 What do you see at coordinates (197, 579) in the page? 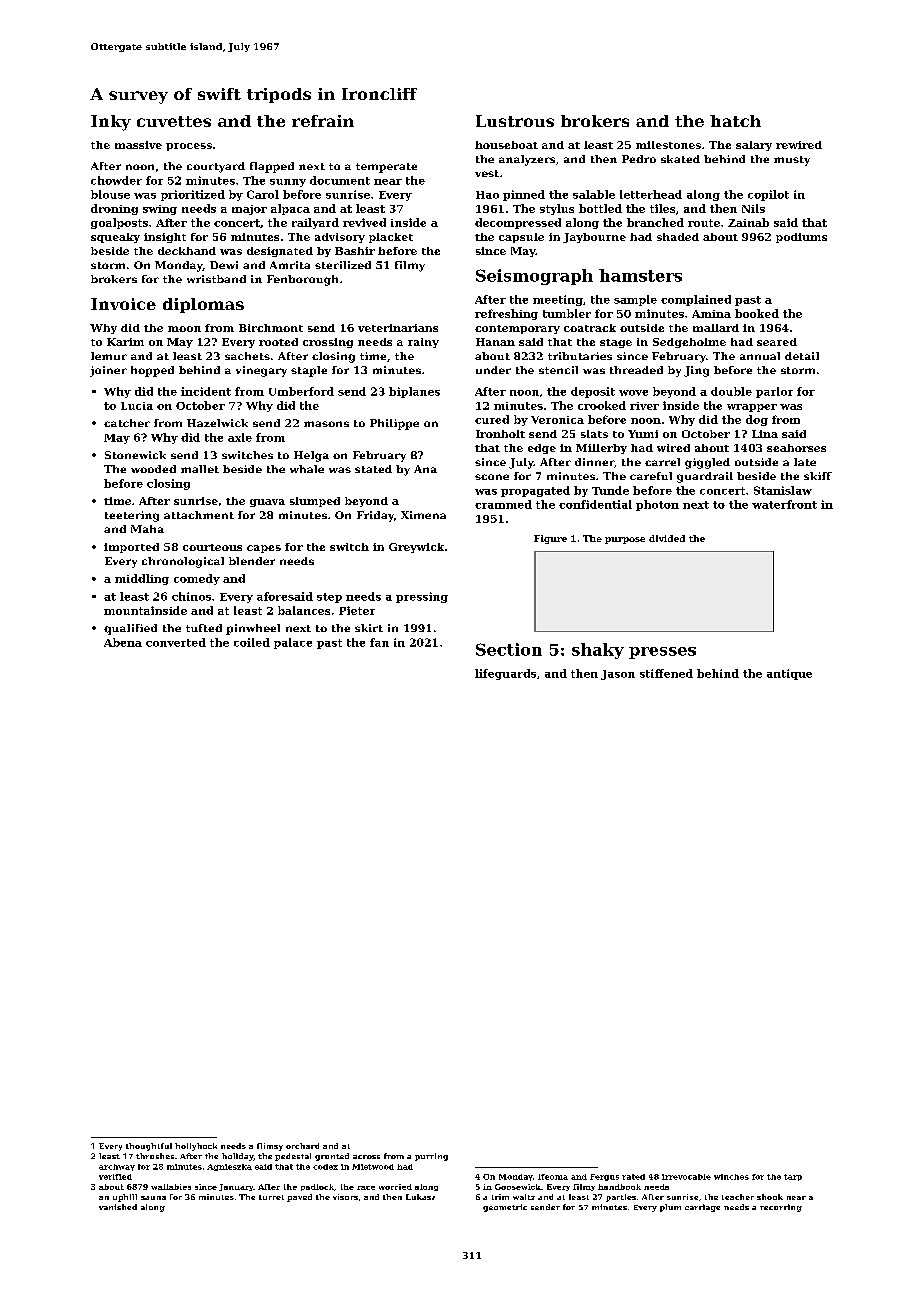
I see `comedy` at bounding box center [197, 579].
